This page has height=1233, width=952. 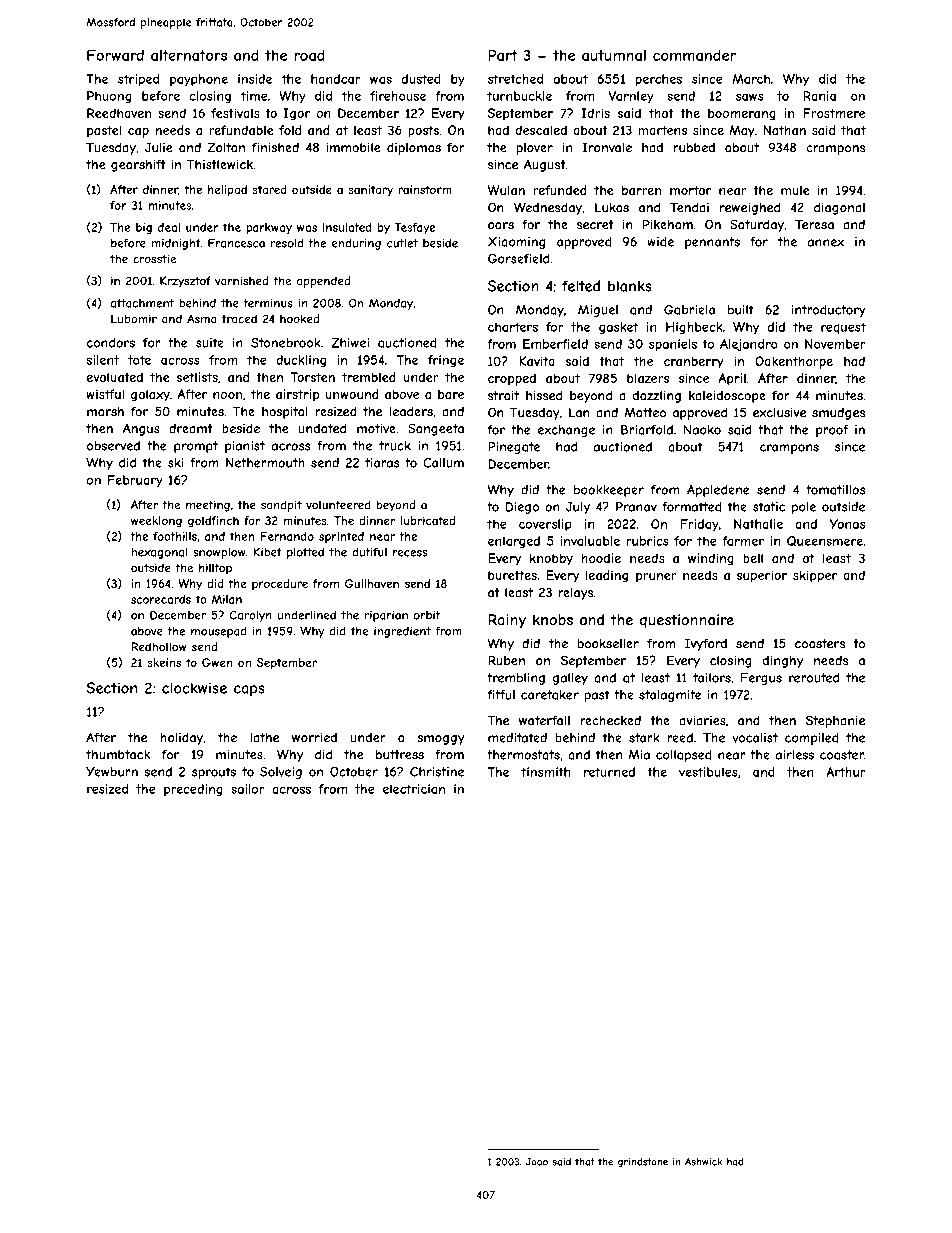 What do you see at coordinates (309, 55) in the page?
I see `road` at bounding box center [309, 55].
